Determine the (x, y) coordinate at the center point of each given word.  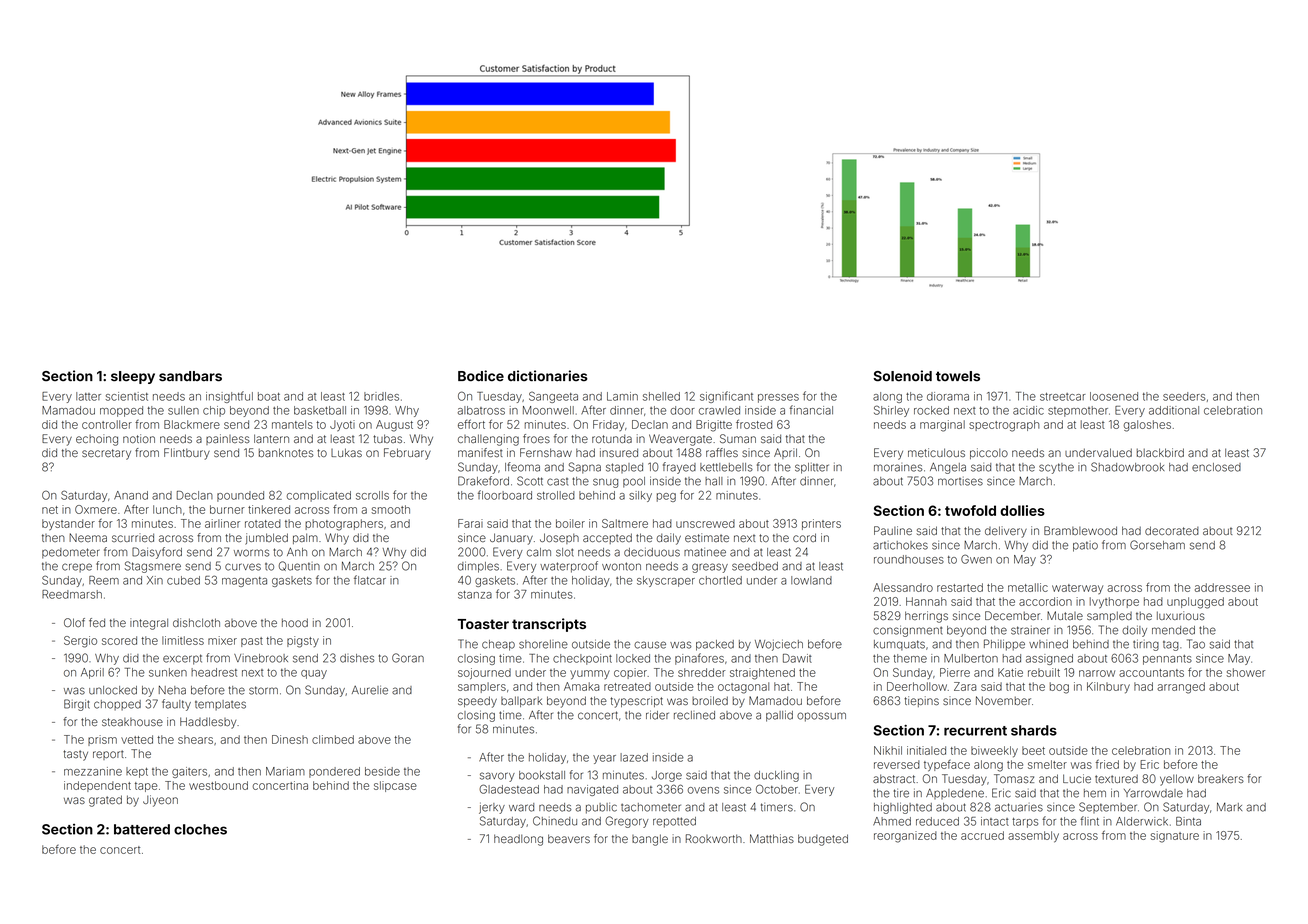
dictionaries (548, 376)
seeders (1184, 396)
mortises (960, 481)
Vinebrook (261, 658)
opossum (821, 717)
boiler (570, 523)
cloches (200, 829)
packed (715, 645)
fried (1107, 764)
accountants (1151, 673)
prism (102, 740)
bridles (381, 396)
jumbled (266, 539)
